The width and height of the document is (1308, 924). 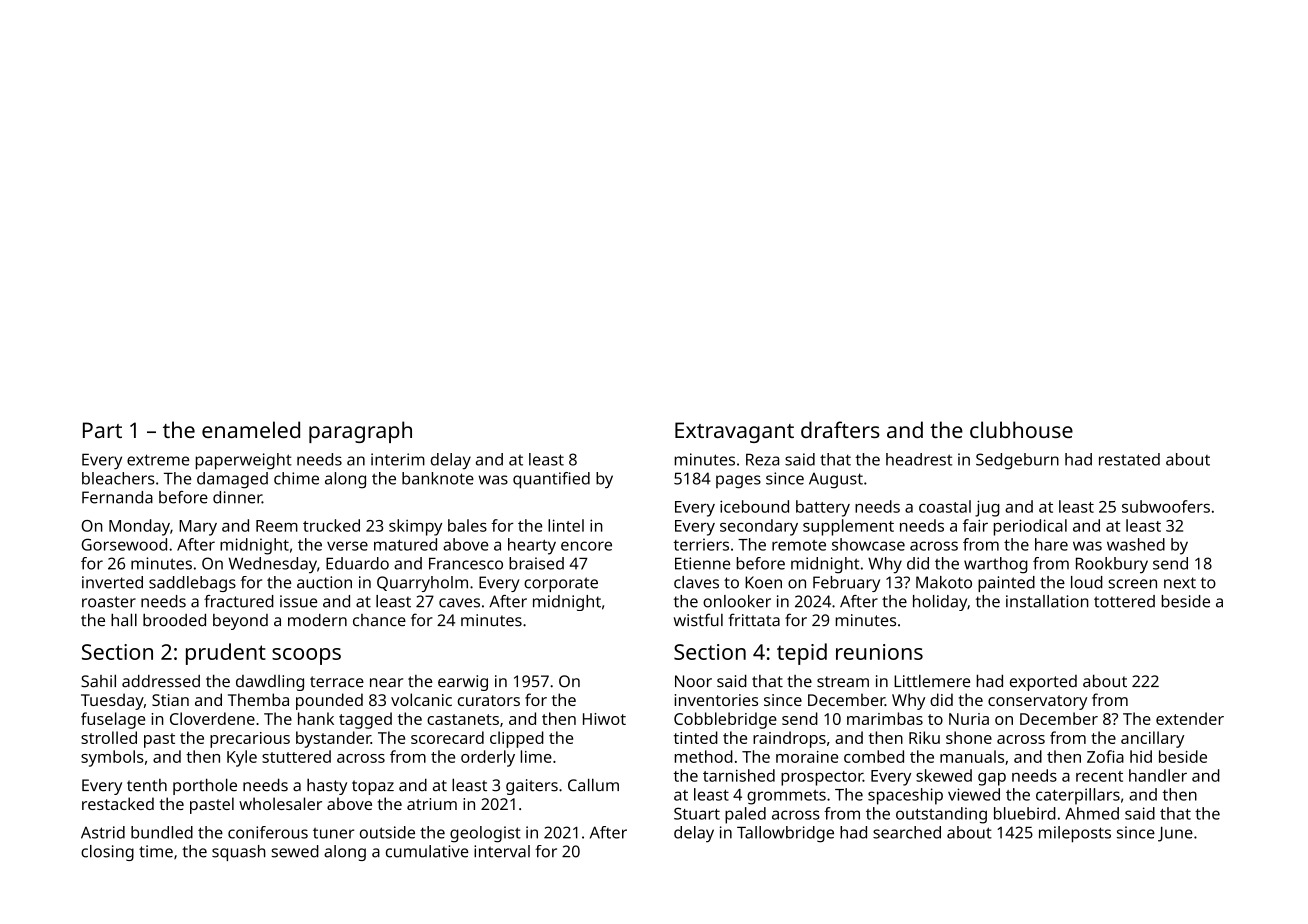 I want to click on caves, so click(x=459, y=603).
